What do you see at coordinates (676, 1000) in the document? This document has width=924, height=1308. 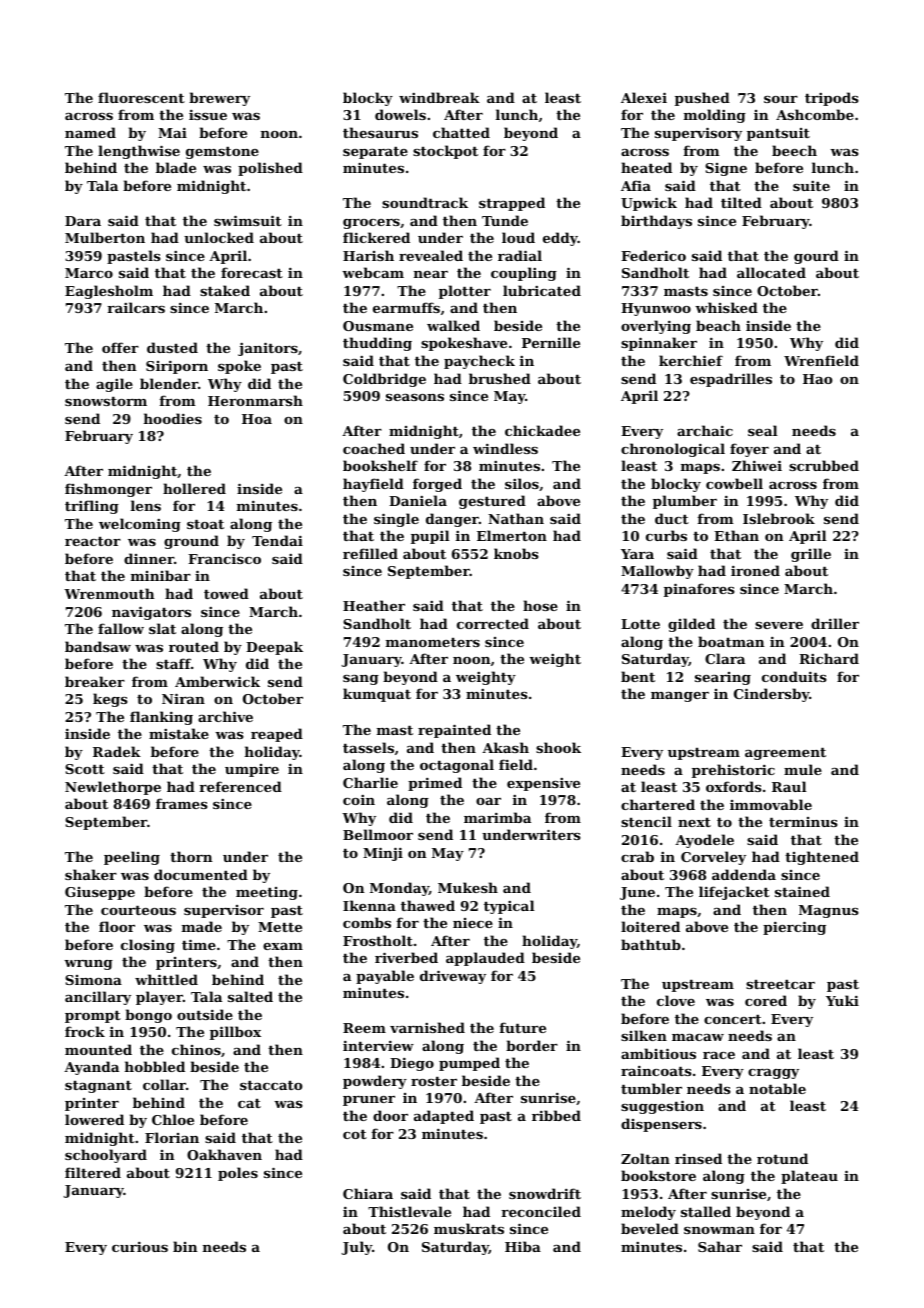 I see `clove` at bounding box center [676, 1000].
